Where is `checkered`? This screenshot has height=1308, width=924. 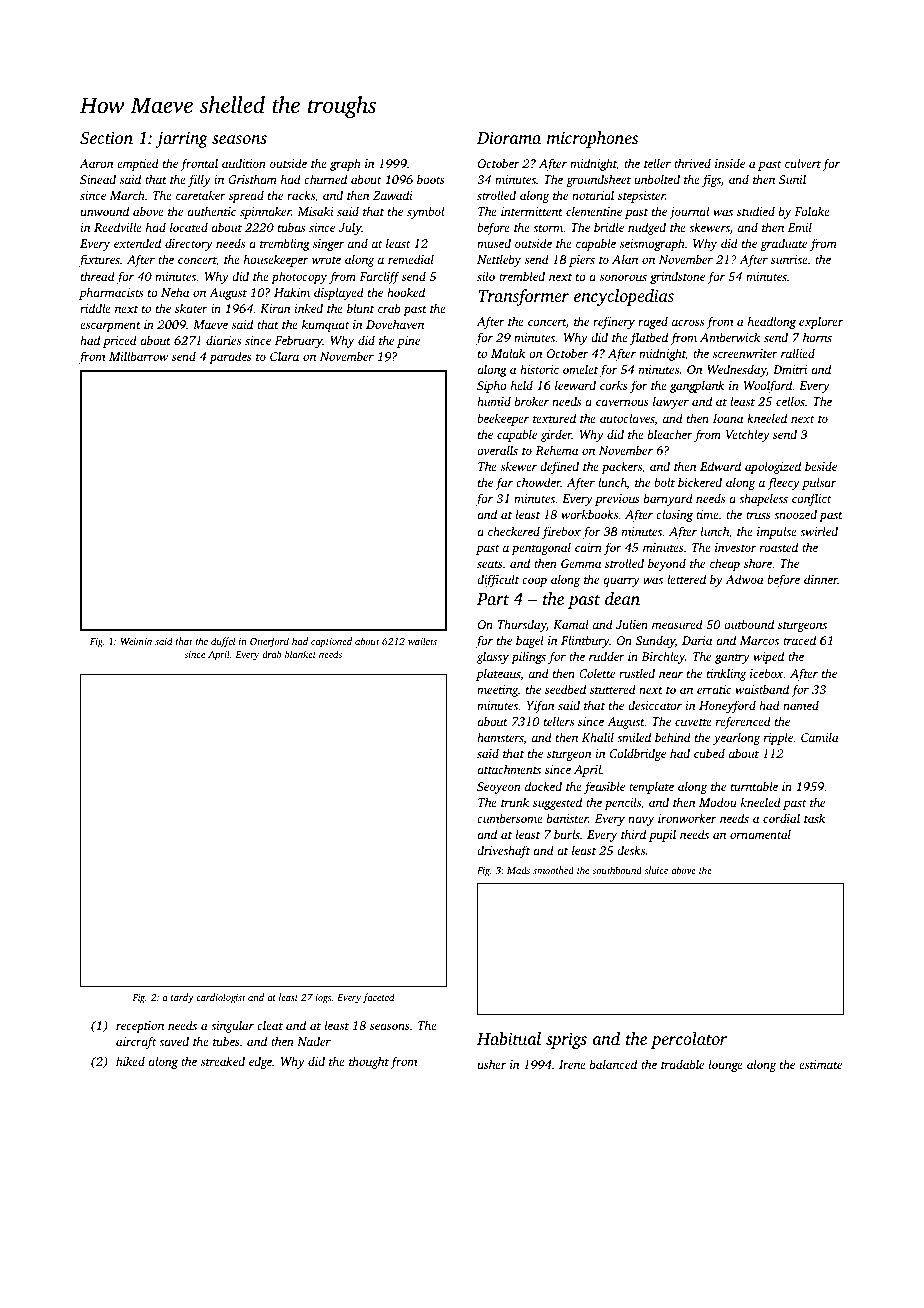
checkered is located at coordinates (514, 531).
